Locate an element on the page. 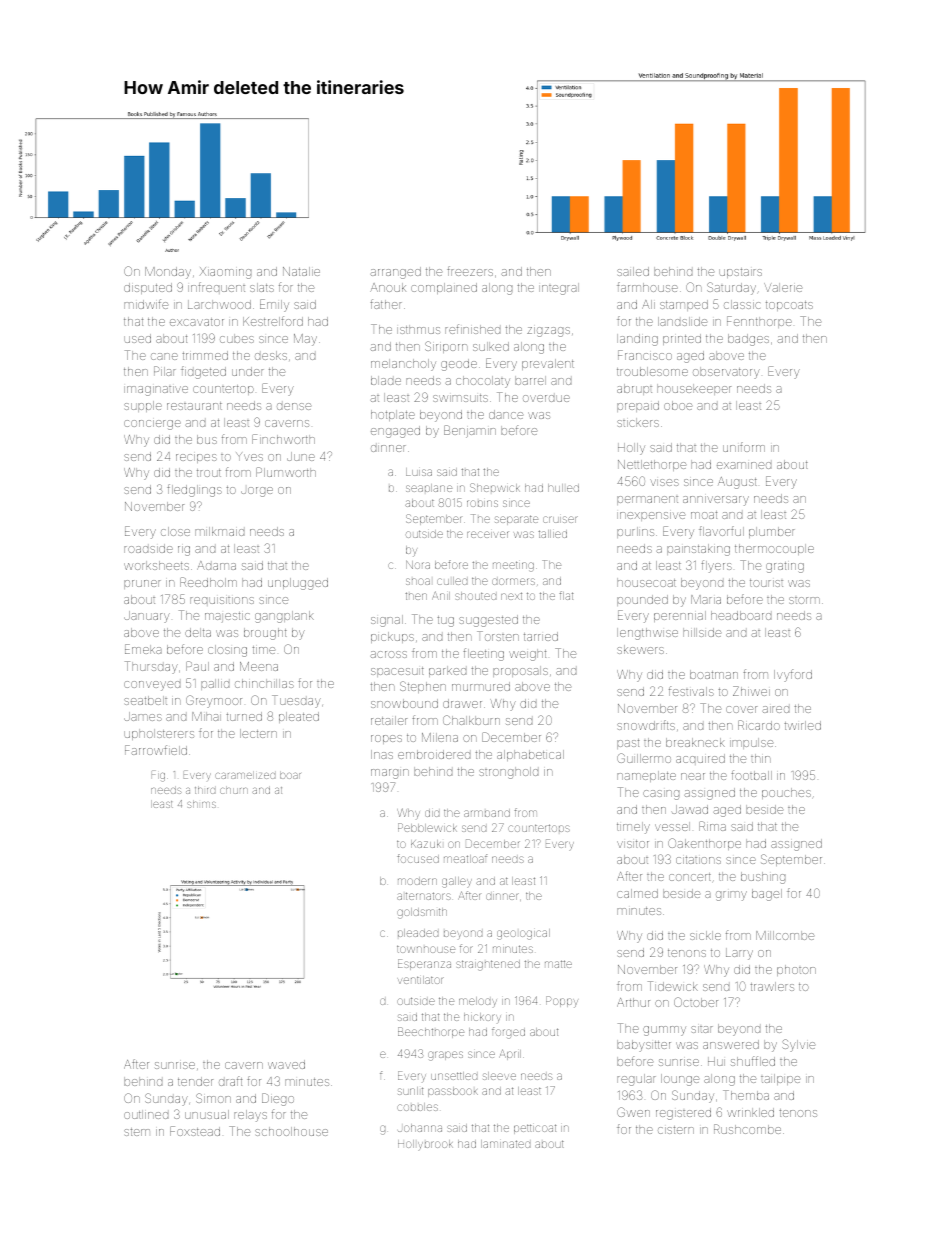  waved is located at coordinates (286, 1064).
